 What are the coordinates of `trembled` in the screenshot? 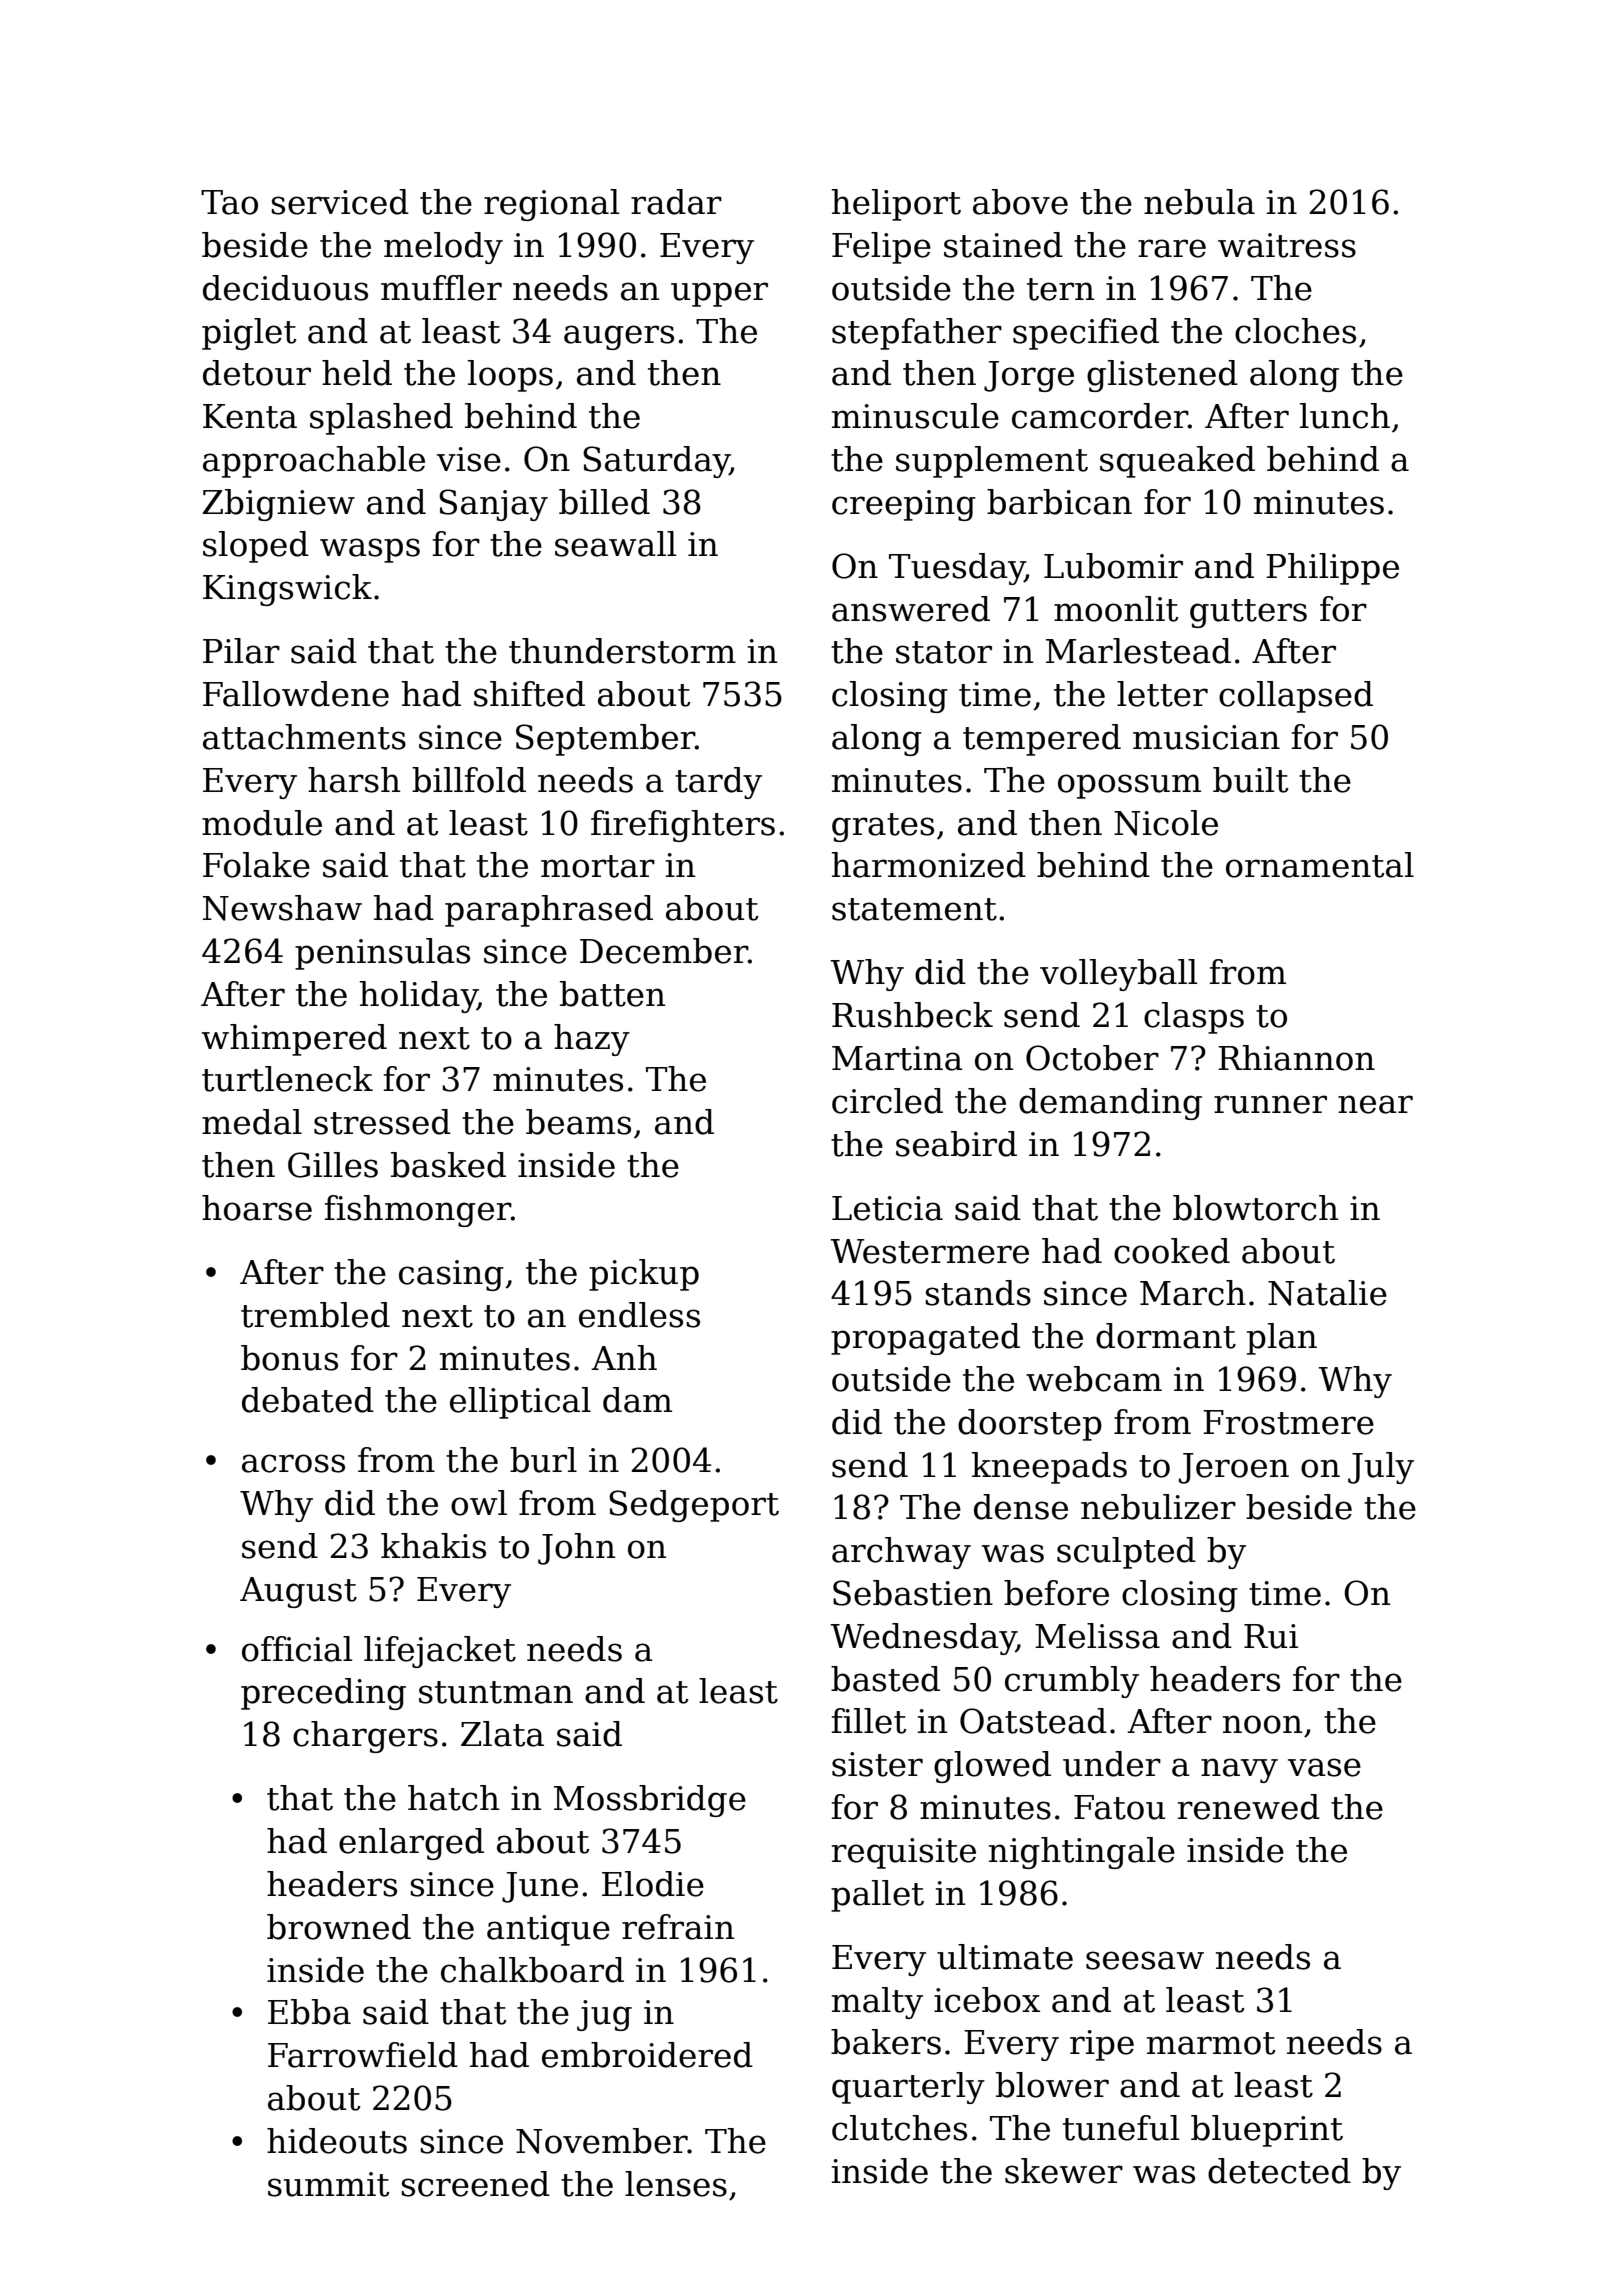 It's located at (315, 1315).
